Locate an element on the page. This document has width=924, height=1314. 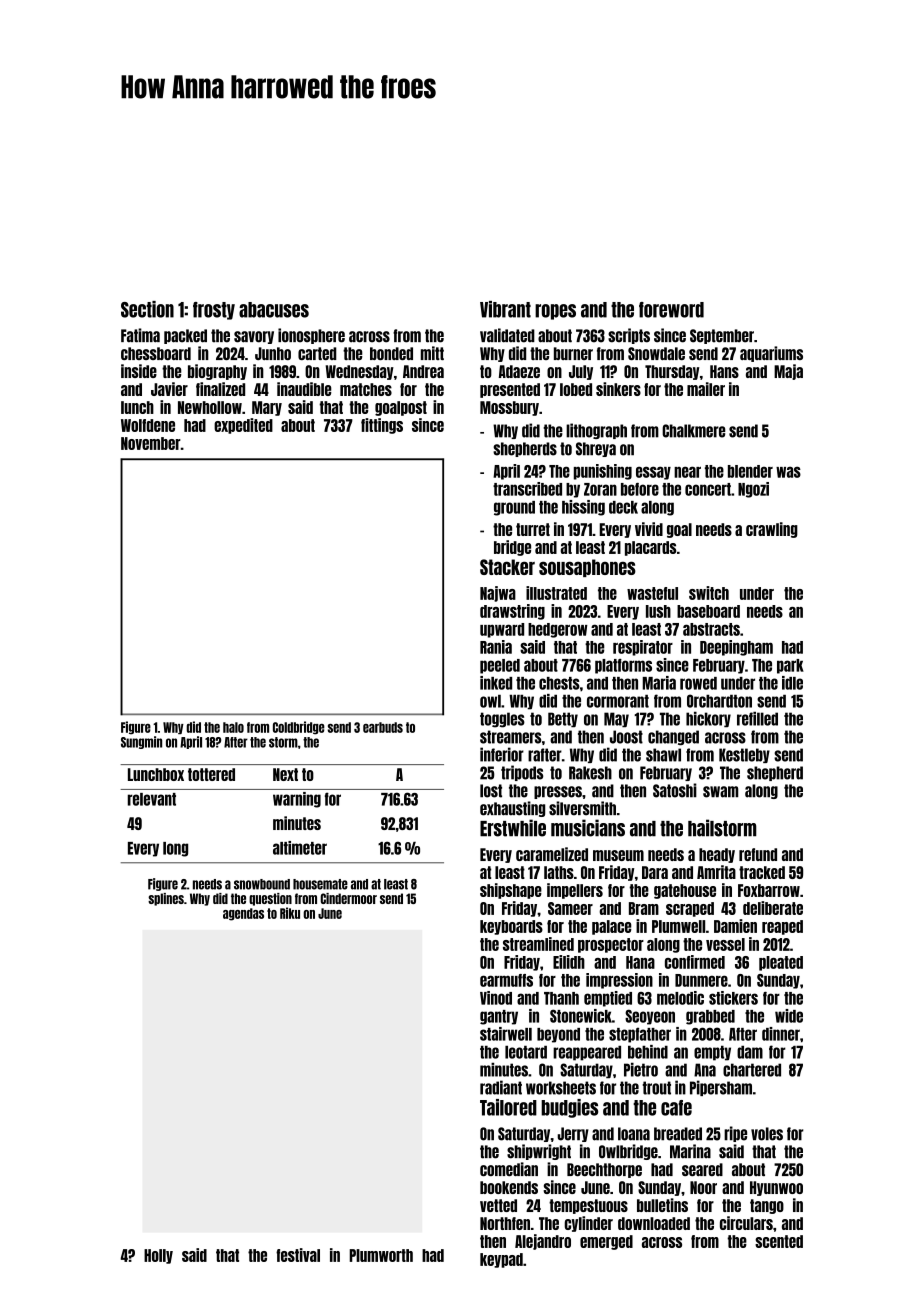
exhausting is located at coordinates (512, 809).
